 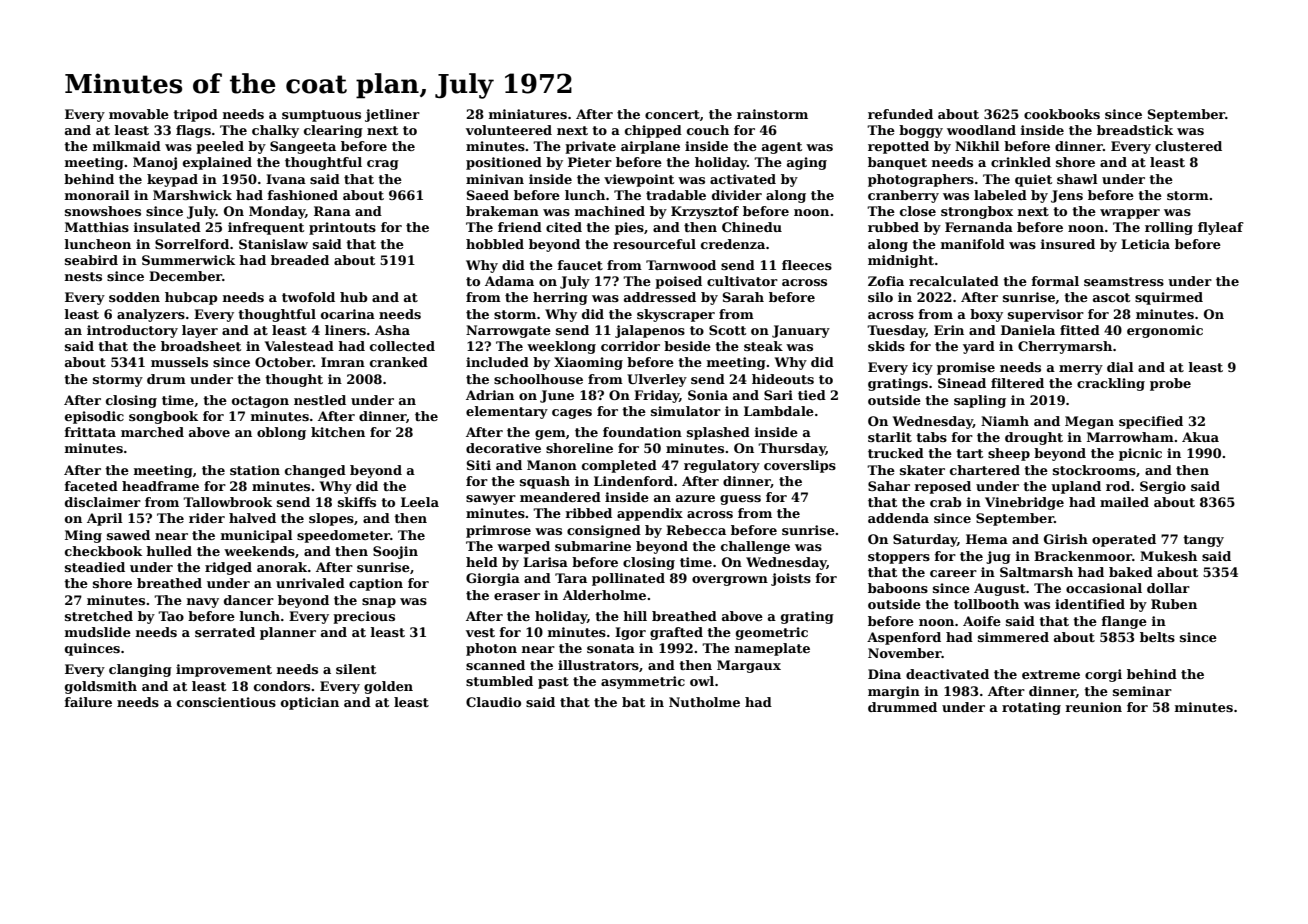 What do you see at coordinates (737, 195) in the screenshot?
I see `divider` at bounding box center [737, 195].
